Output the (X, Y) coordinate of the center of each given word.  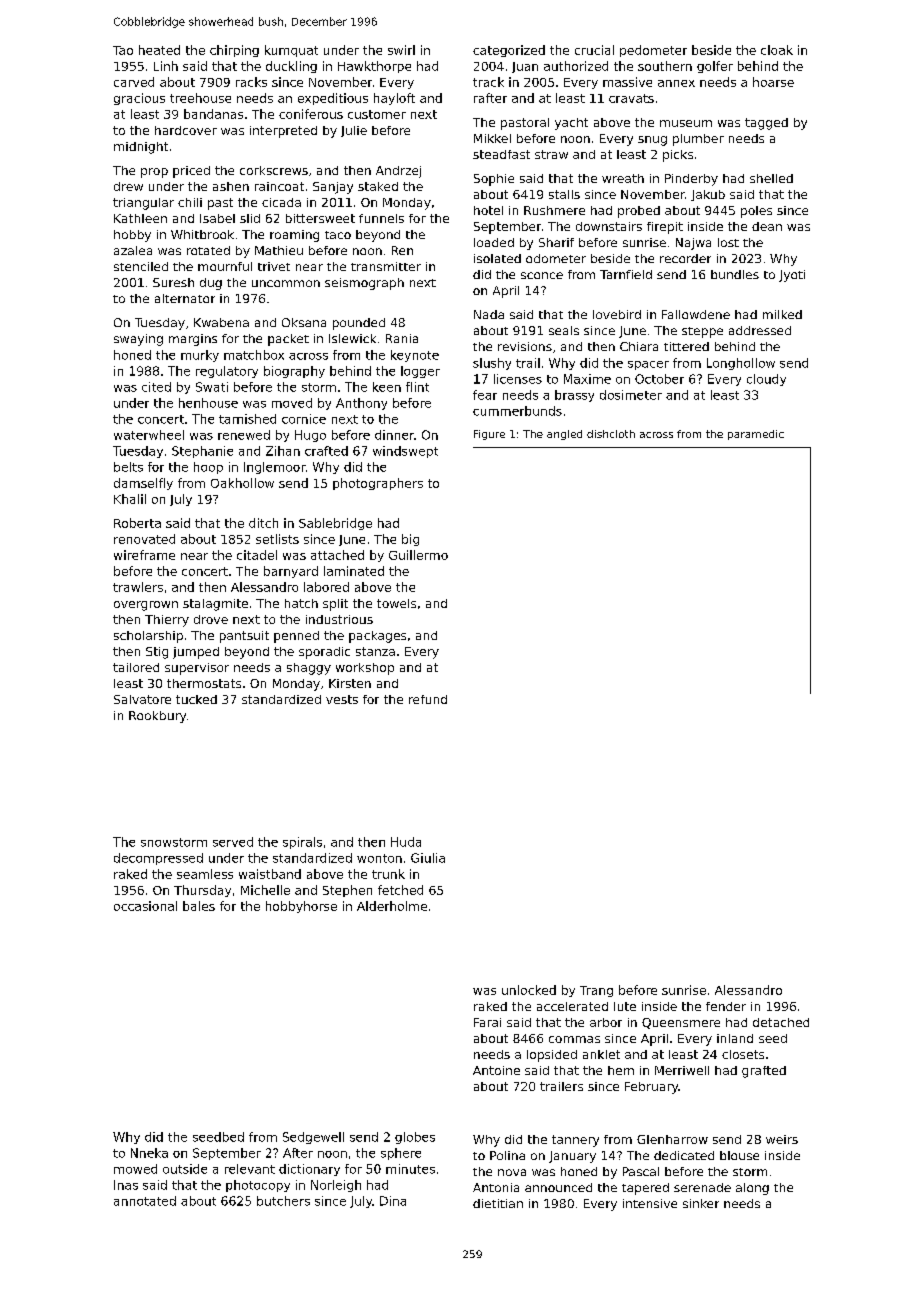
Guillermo (418, 555)
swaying (138, 340)
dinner (394, 435)
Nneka (149, 1153)
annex (676, 83)
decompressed (158, 859)
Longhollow (741, 364)
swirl (401, 50)
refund (428, 699)
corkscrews (274, 170)
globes (415, 1138)
